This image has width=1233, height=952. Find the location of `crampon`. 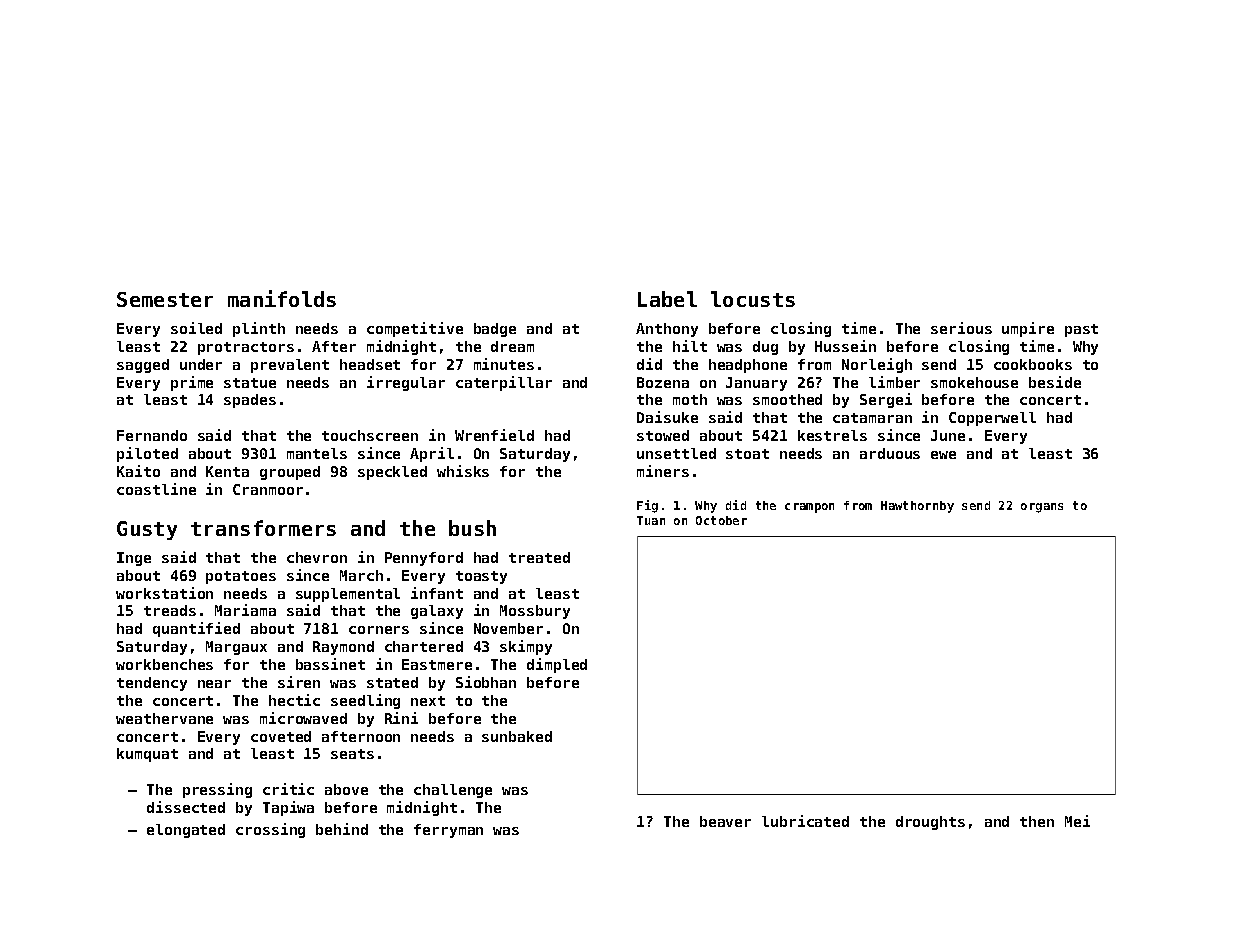

crampon is located at coordinates (809, 508).
